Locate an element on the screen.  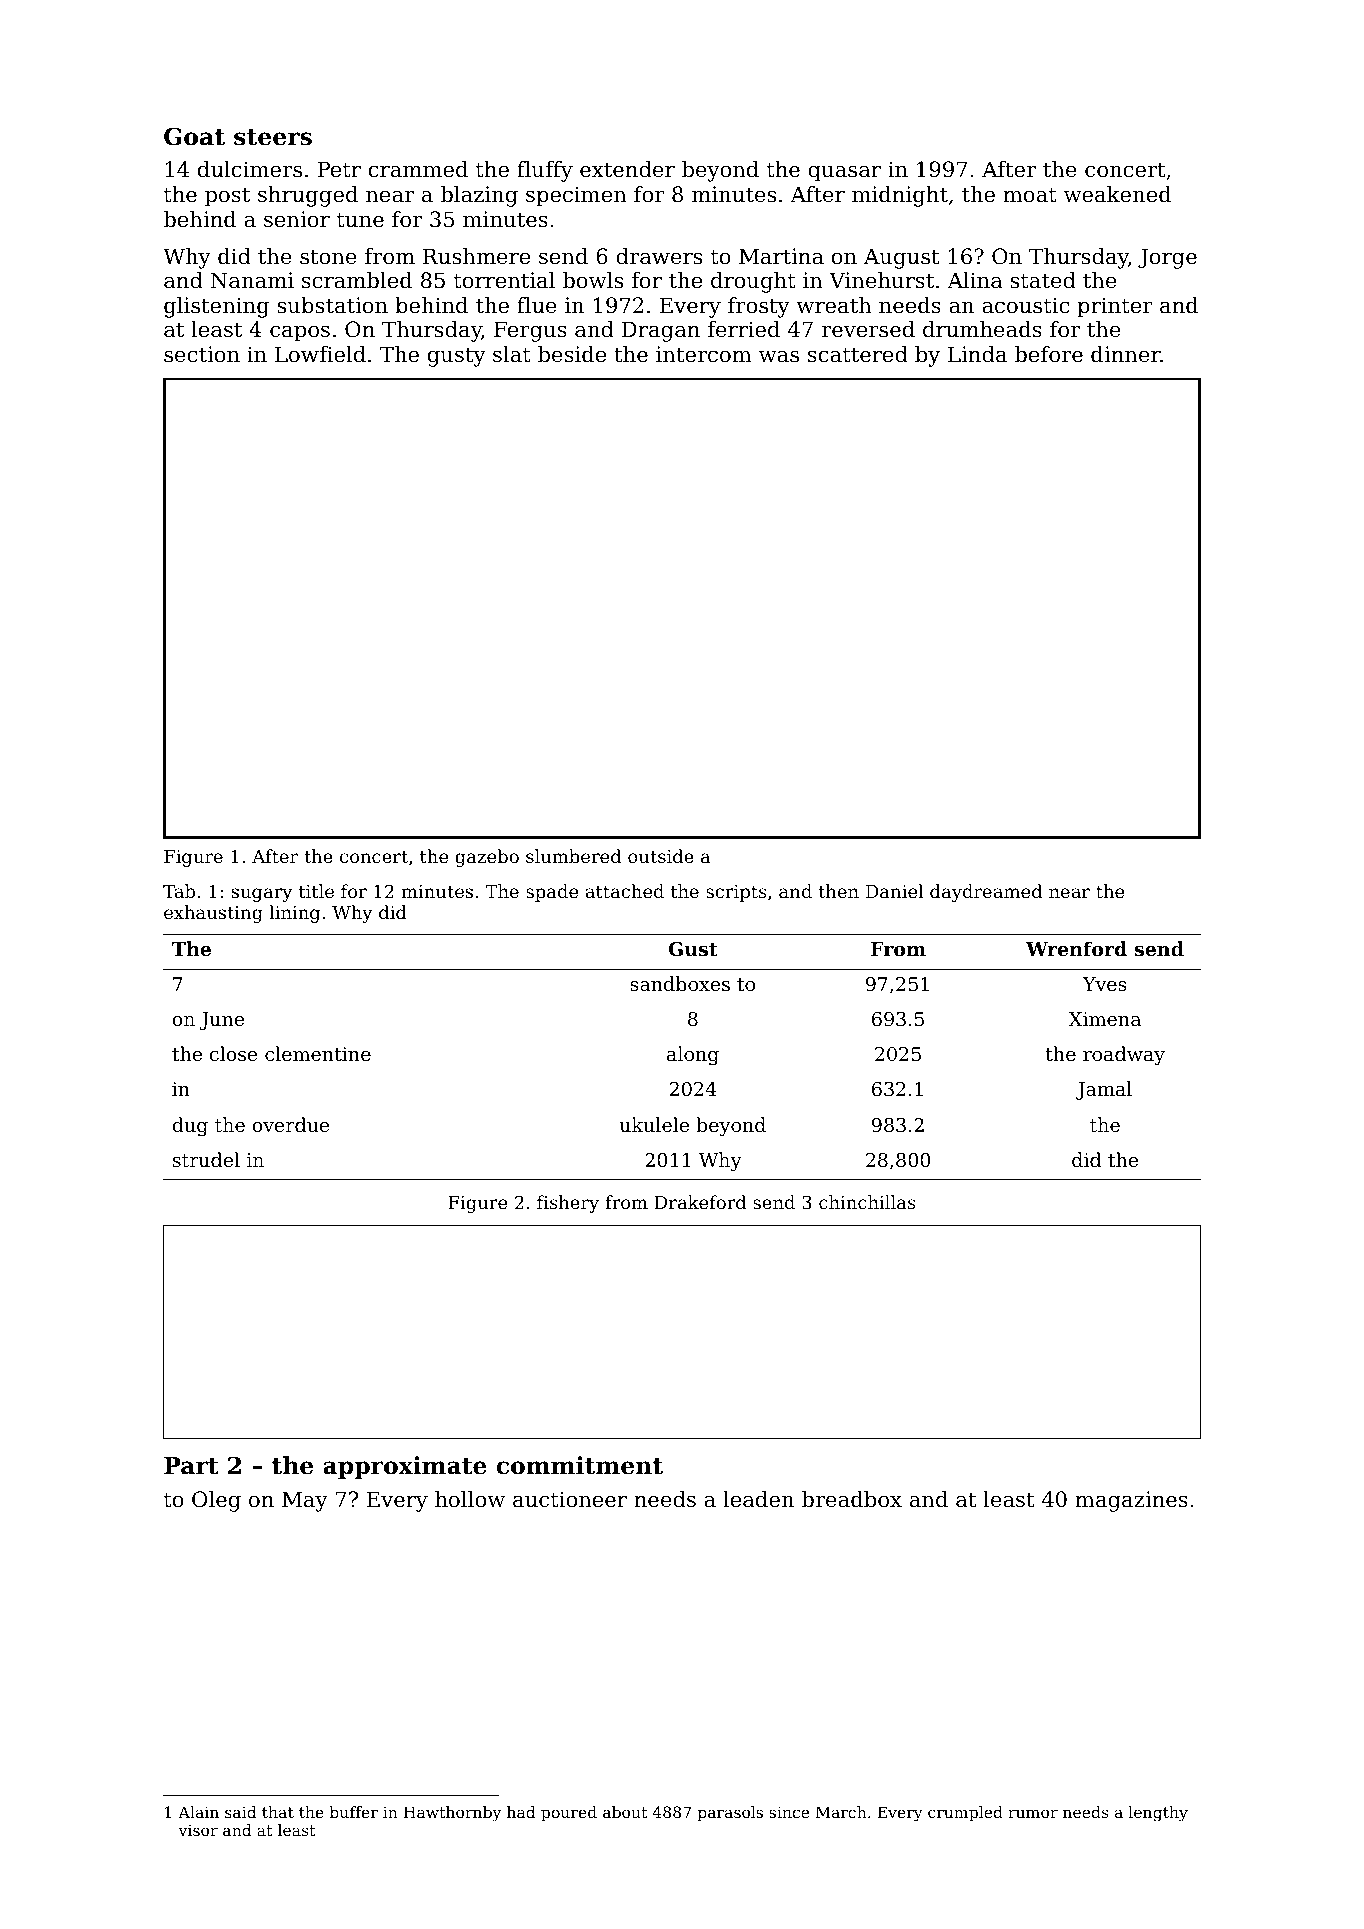
daydreamed is located at coordinates (986, 893).
